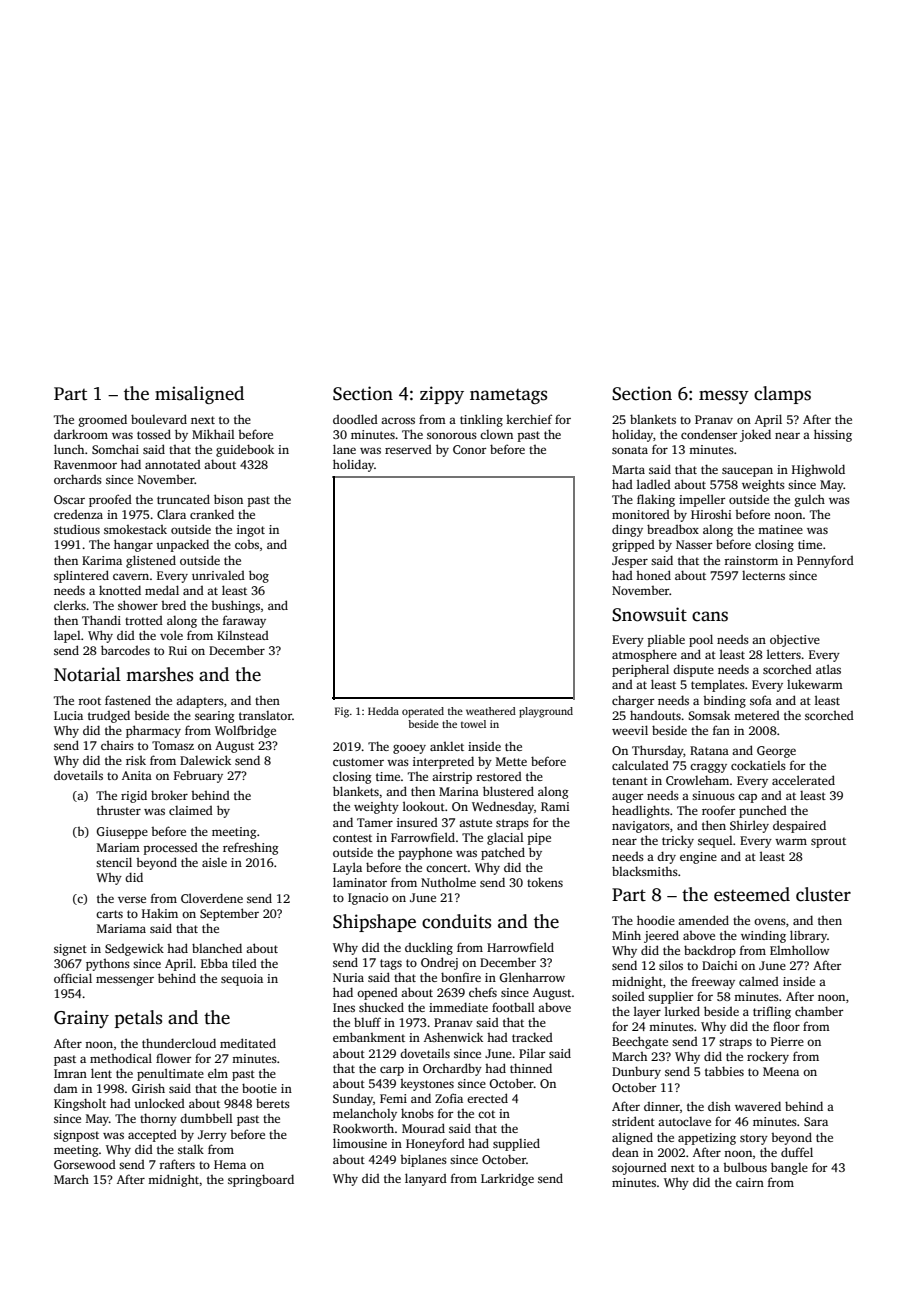 This document has width=908, height=1316. Describe the element at coordinates (85, 1164) in the document. I see `Gorsewood` at that location.
